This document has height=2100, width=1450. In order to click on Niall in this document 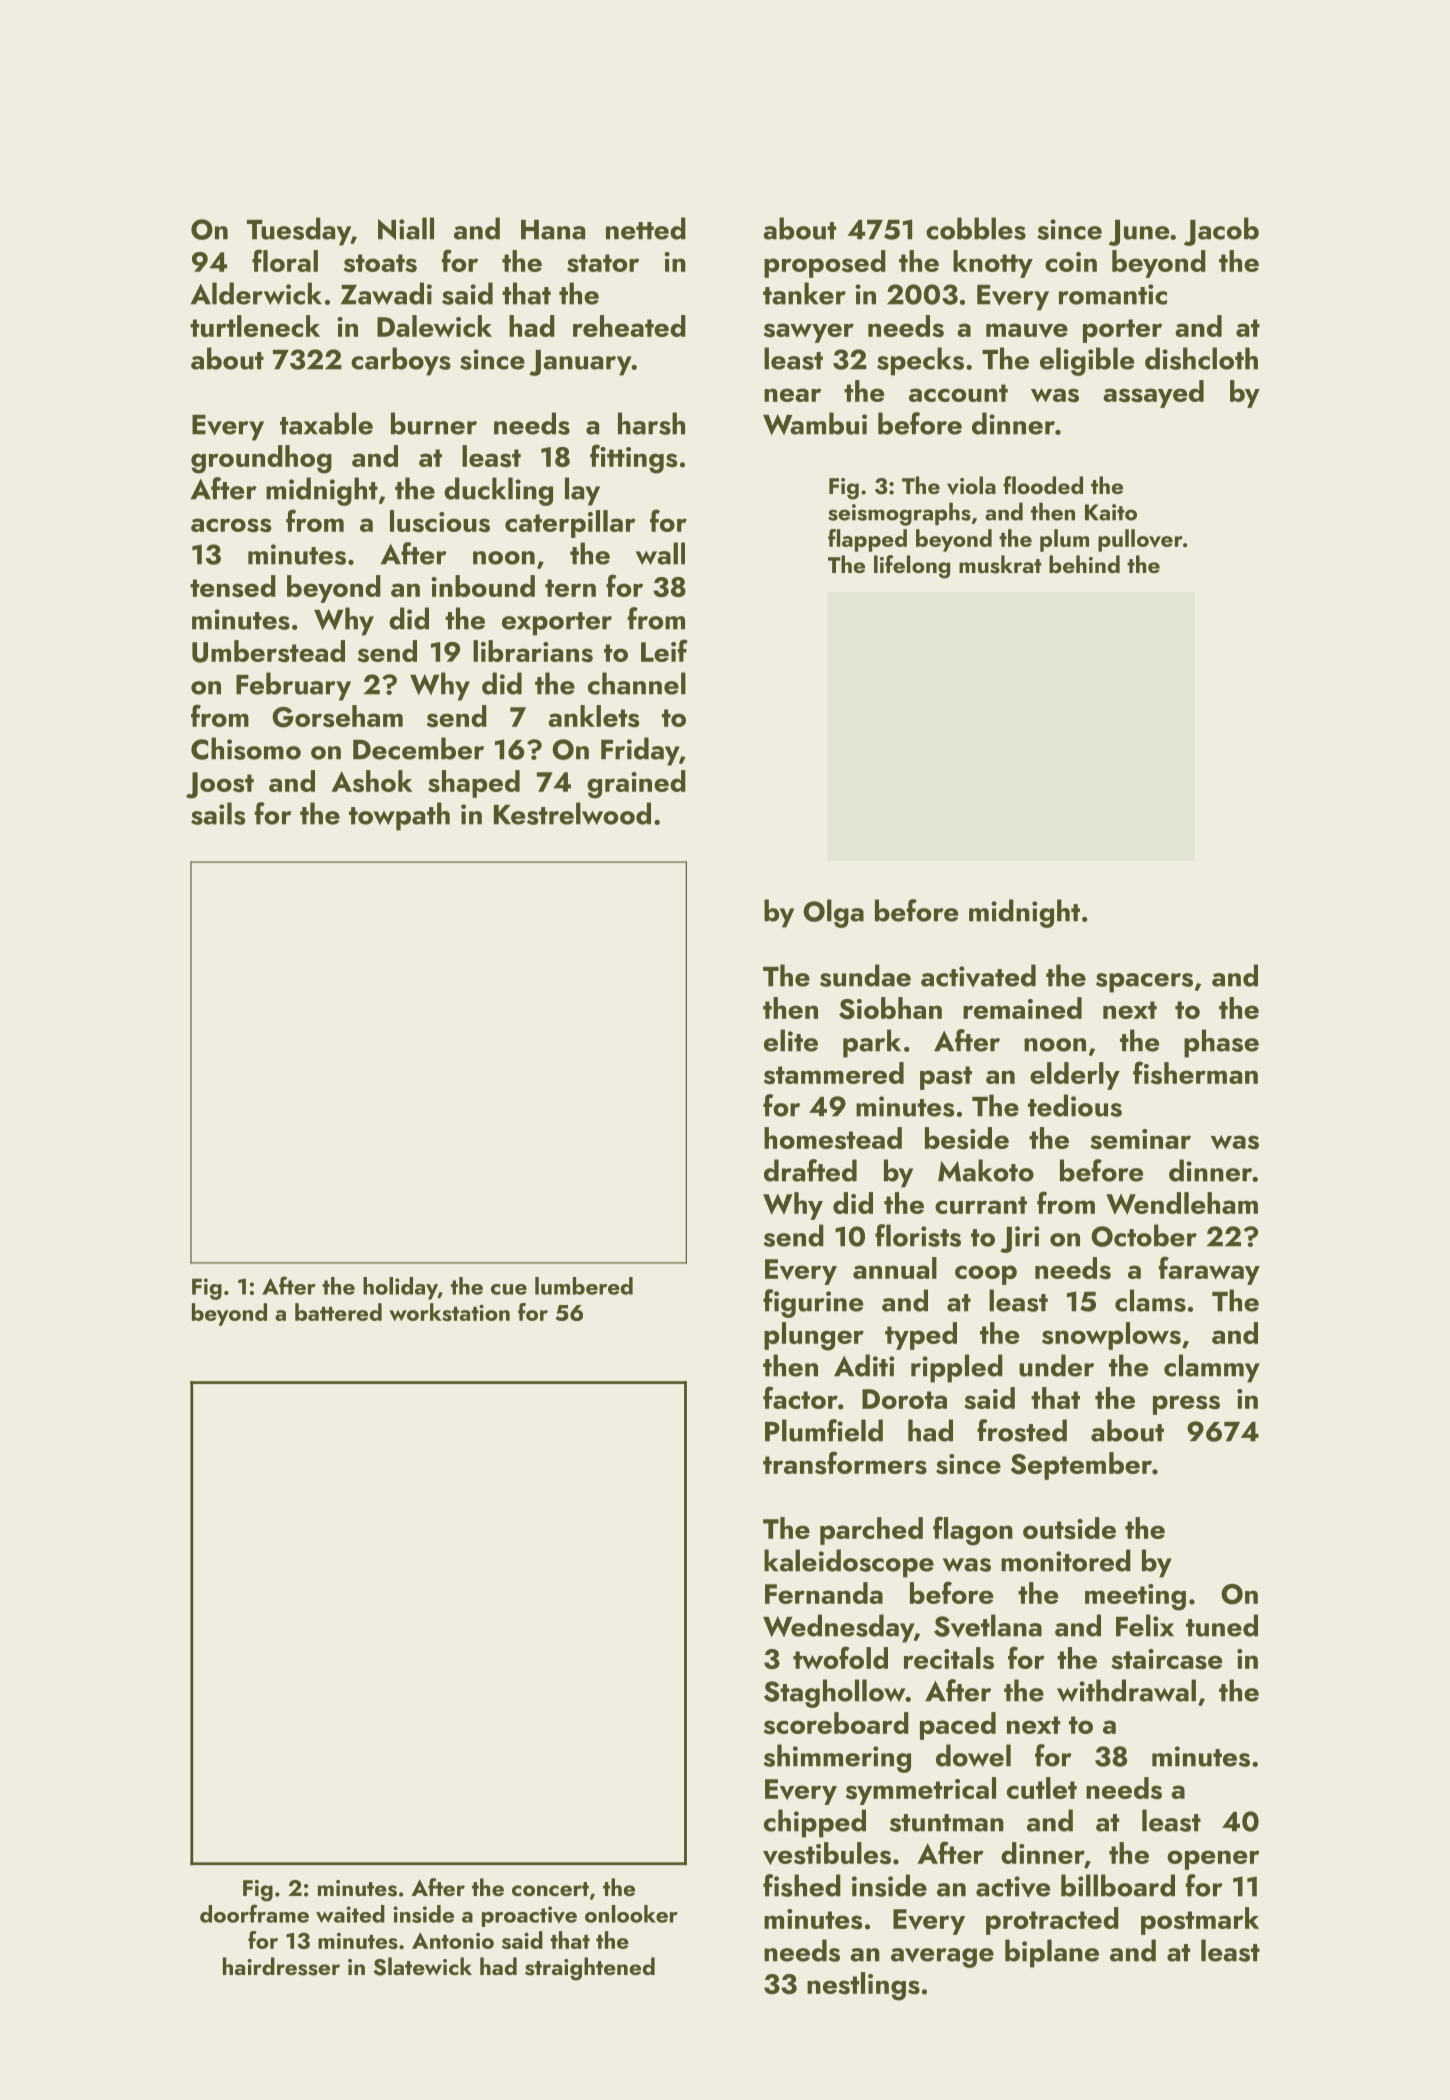, I will do `click(406, 228)`.
